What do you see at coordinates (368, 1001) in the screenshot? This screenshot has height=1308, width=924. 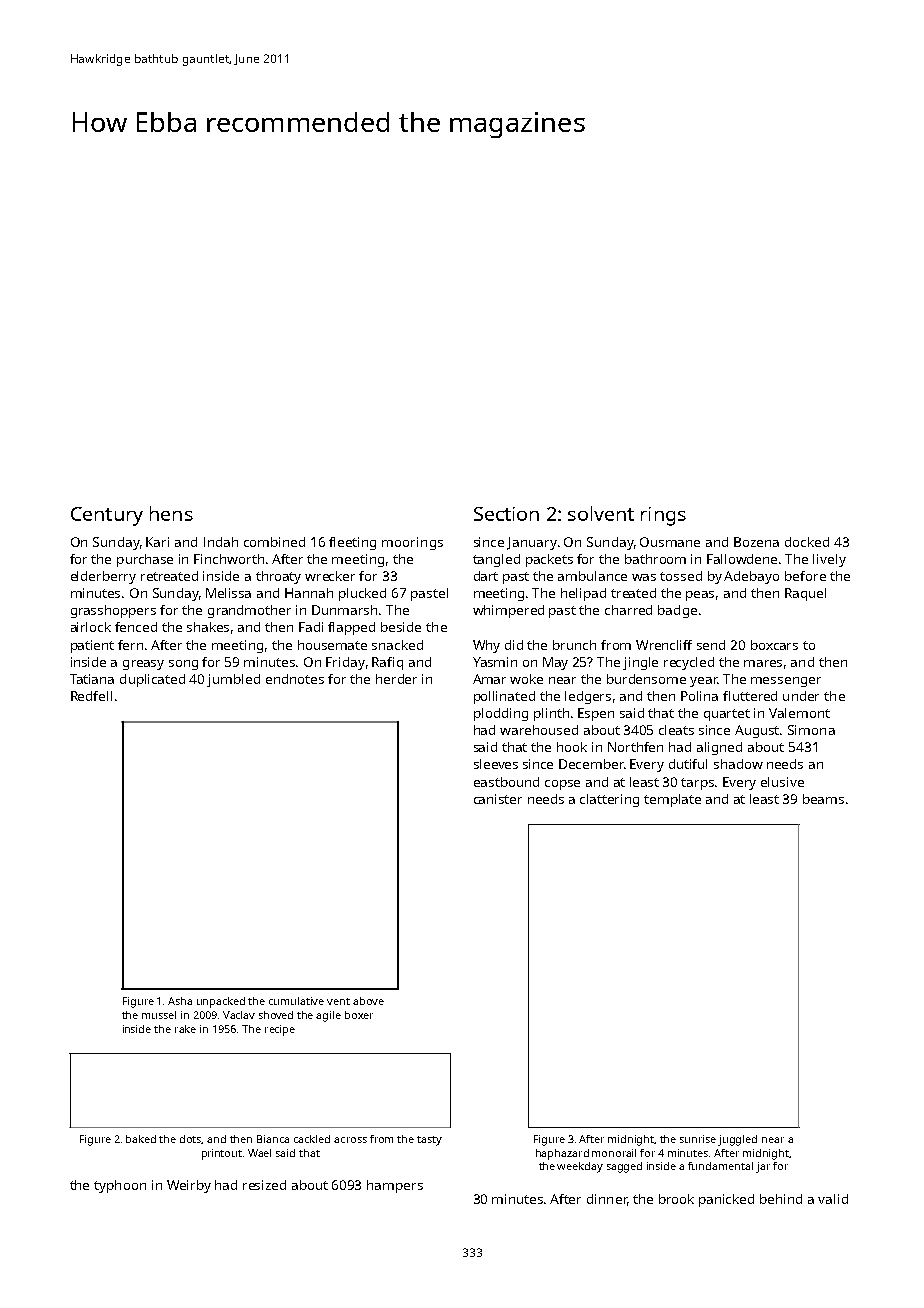 I see `above` at bounding box center [368, 1001].
